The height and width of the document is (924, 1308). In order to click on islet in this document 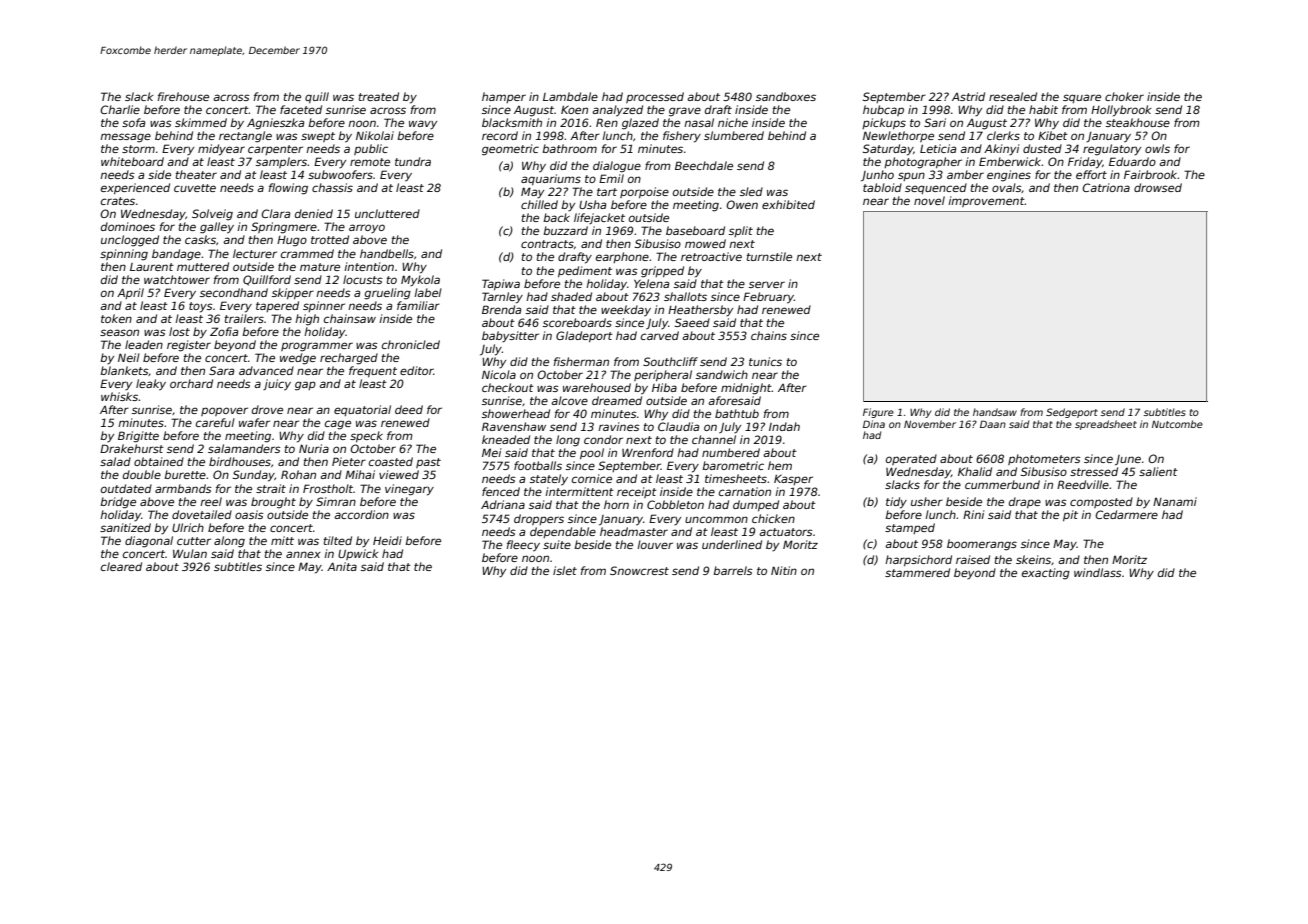, I will do `click(565, 570)`.
